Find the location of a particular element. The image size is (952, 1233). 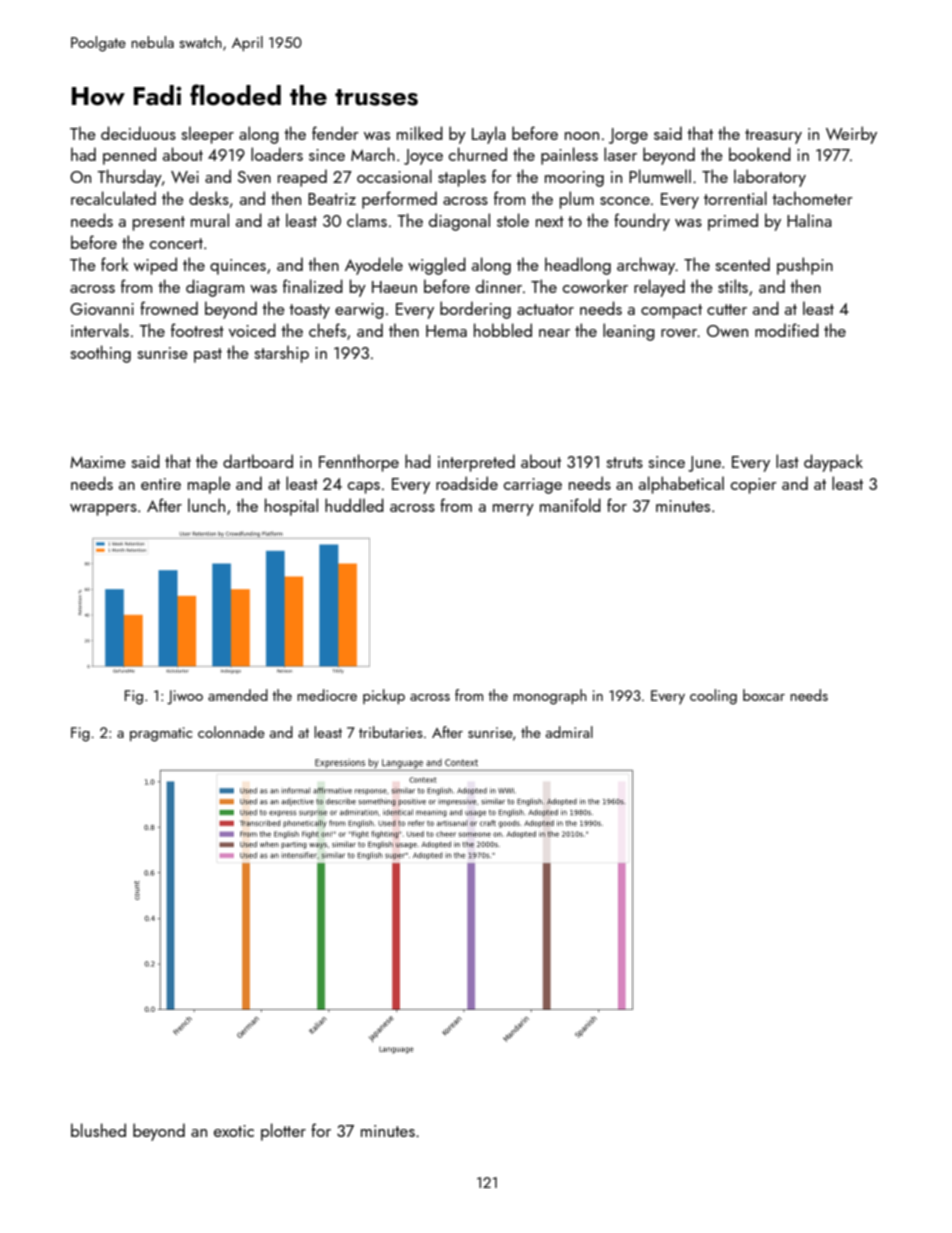

stilts is located at coordinates (733, 286).
